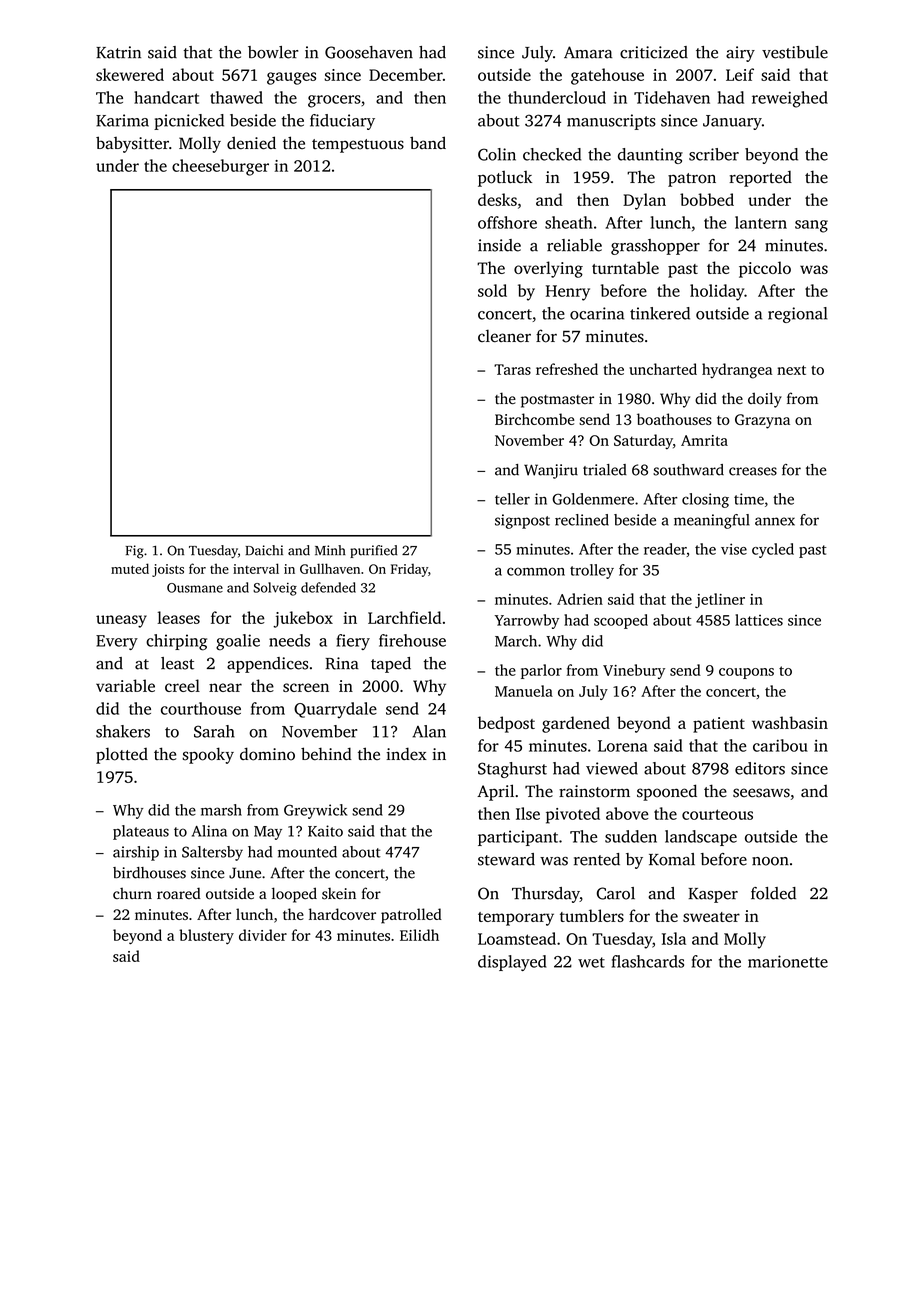  I want to click on reliable, so click(574, 245).
